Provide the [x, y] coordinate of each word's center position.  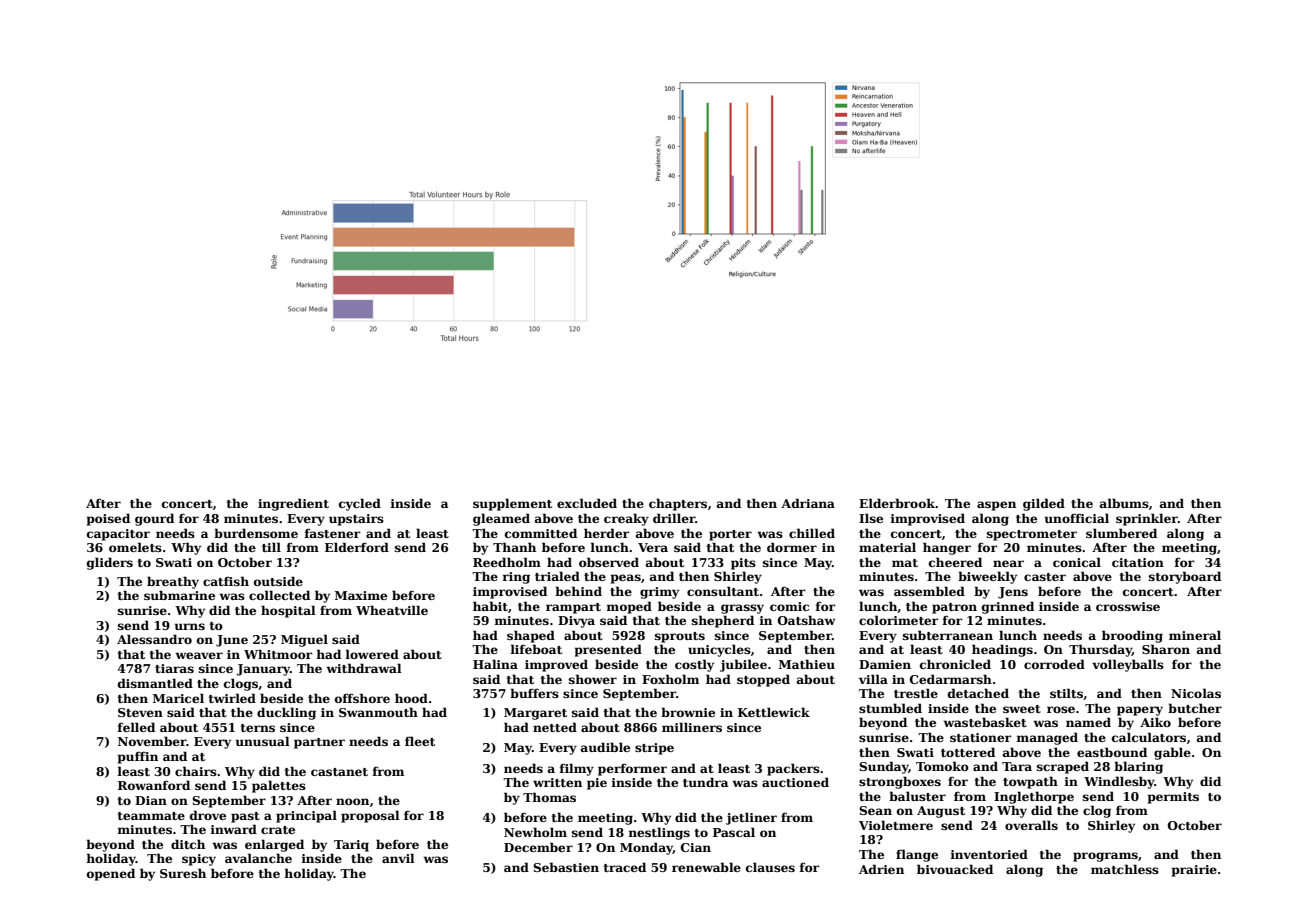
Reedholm [507, 562]
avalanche [258, 858]
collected [279, 595]
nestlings [659, 833]
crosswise [1128, 606]
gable [1172, 753]
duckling [286, 713]
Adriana [808, 503]
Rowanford [154, 785]
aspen [996, 506]
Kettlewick [774, 712]
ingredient [293, 504]
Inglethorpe [1034, 797]
